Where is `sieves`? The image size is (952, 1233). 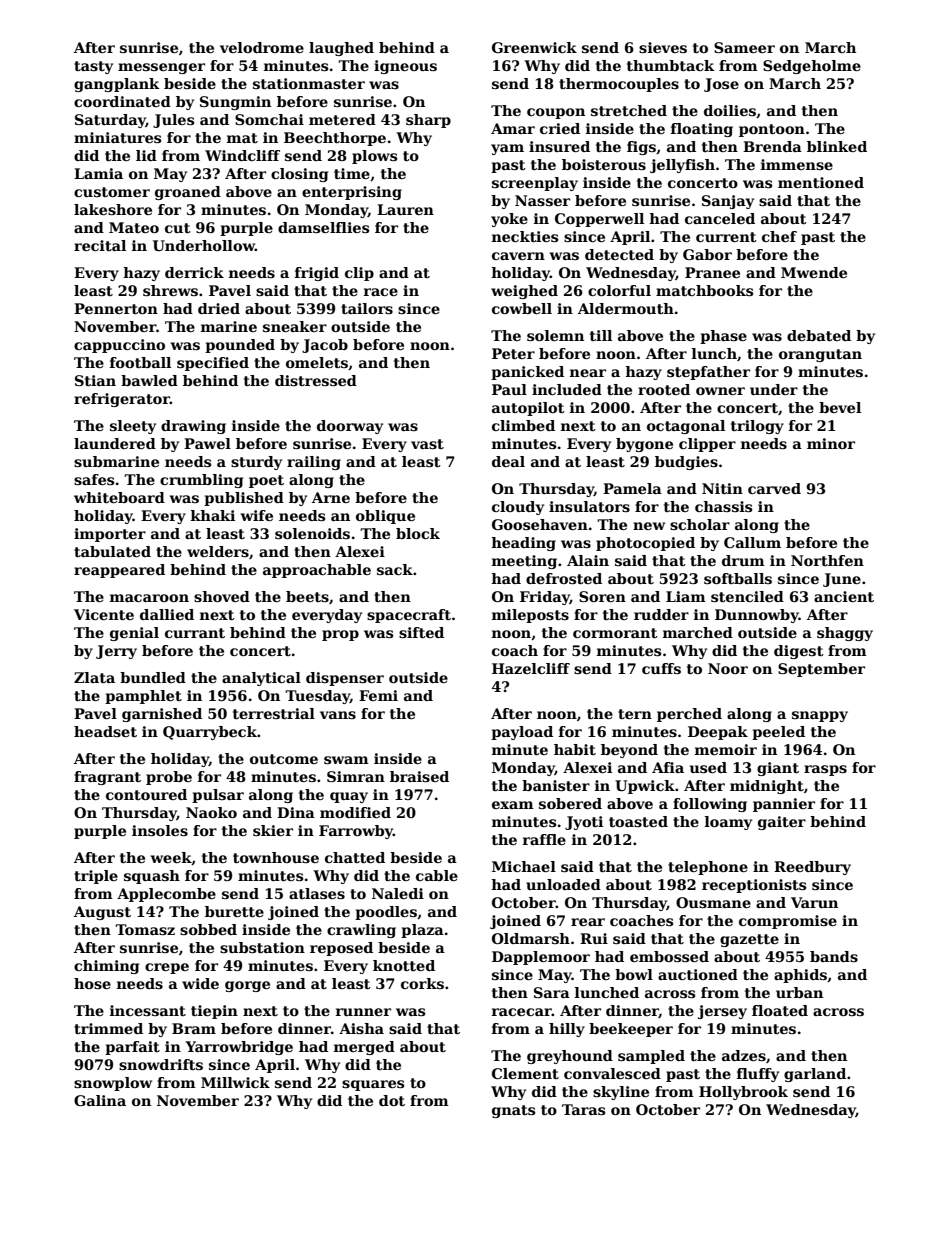
sieves is located at coordinates (663, 47).
